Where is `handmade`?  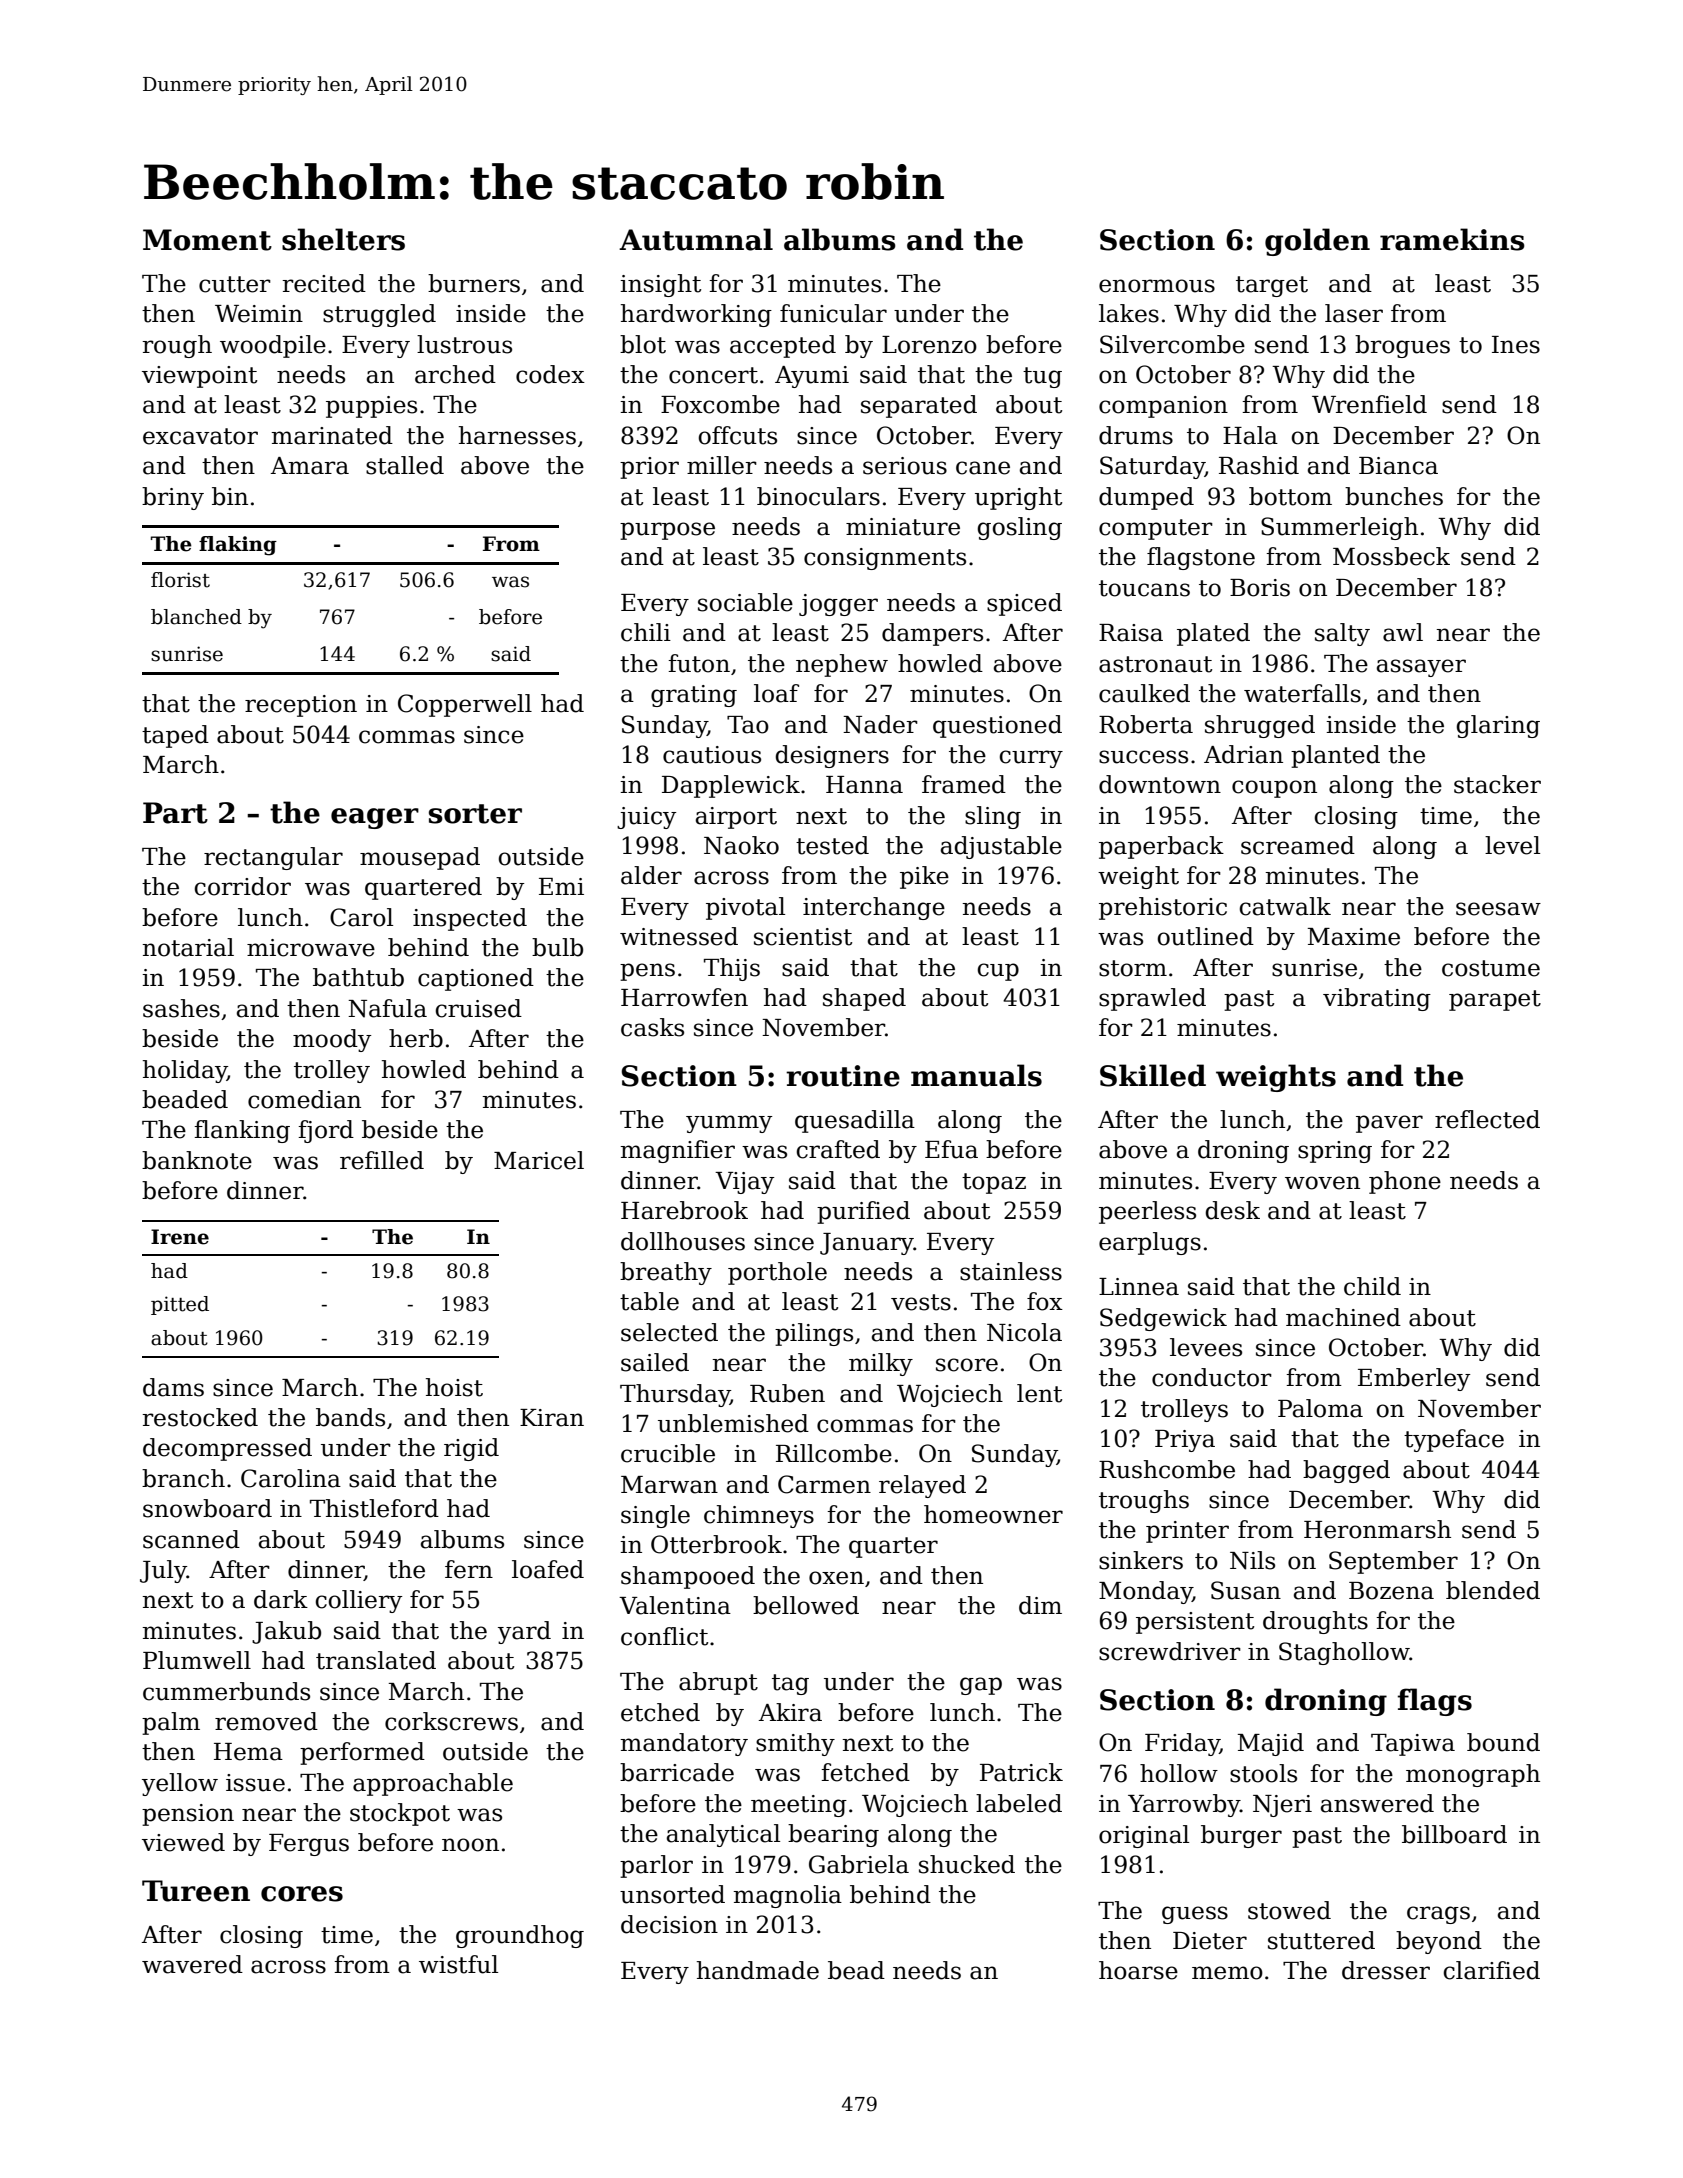
handmade is located at coordinates (758, 1970).
